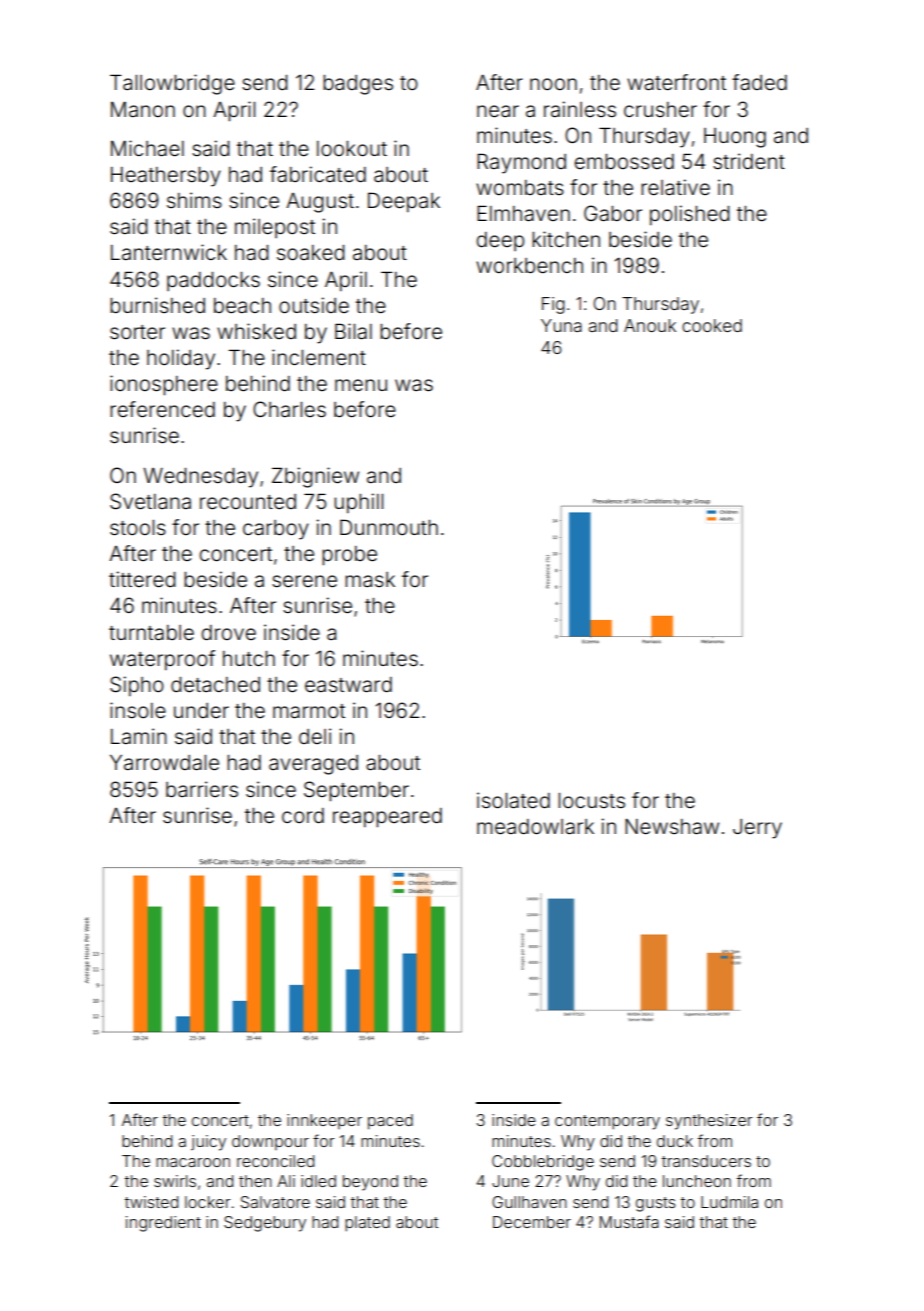  Describe the element at coordinates (172, 84) in the page. I see `Tallowbridge` at that location.
